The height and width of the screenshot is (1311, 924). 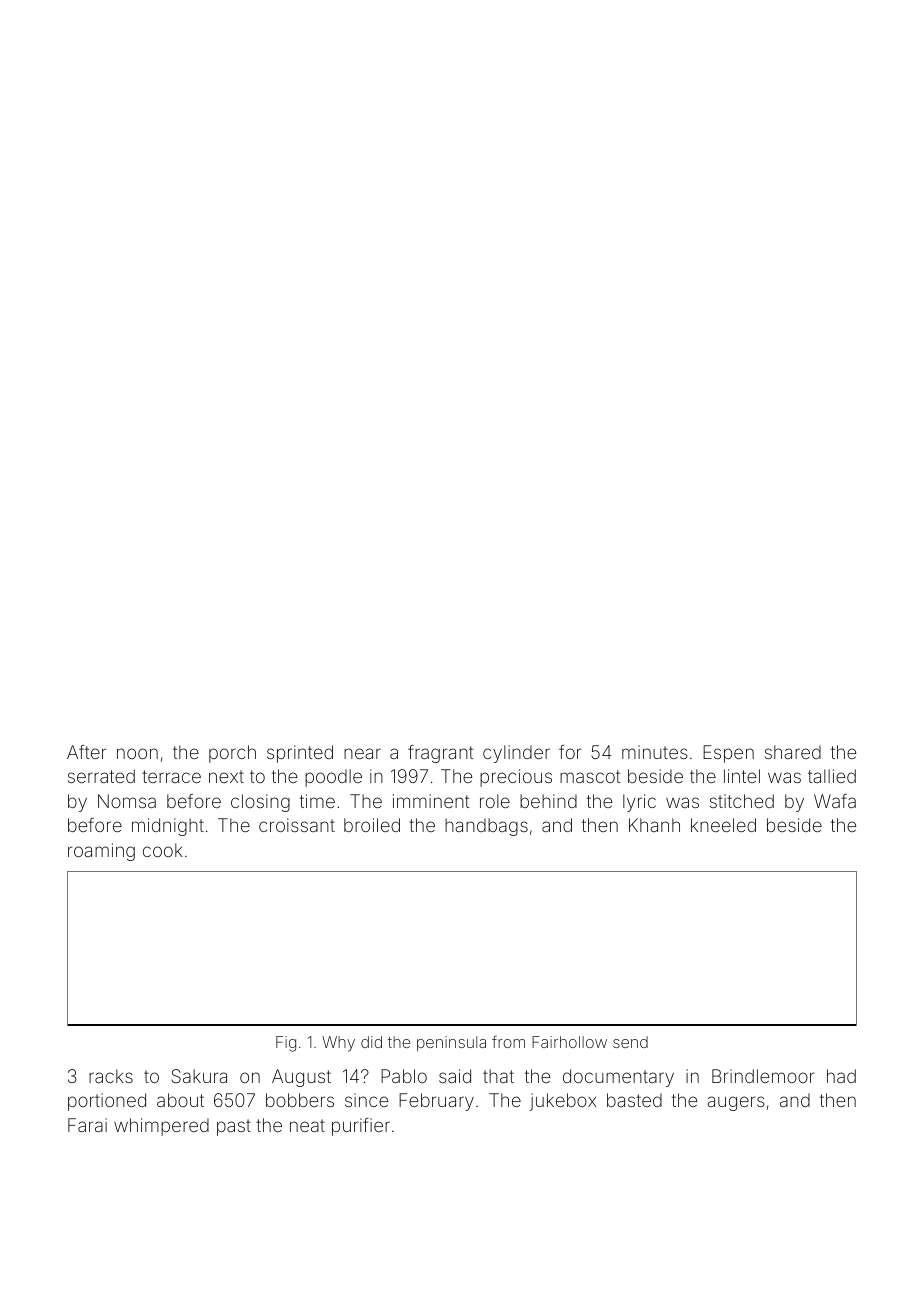 What do you see at coordinates (372, 825) in the screenshot?
I see `broiled` at bounding box center [372, 825].
